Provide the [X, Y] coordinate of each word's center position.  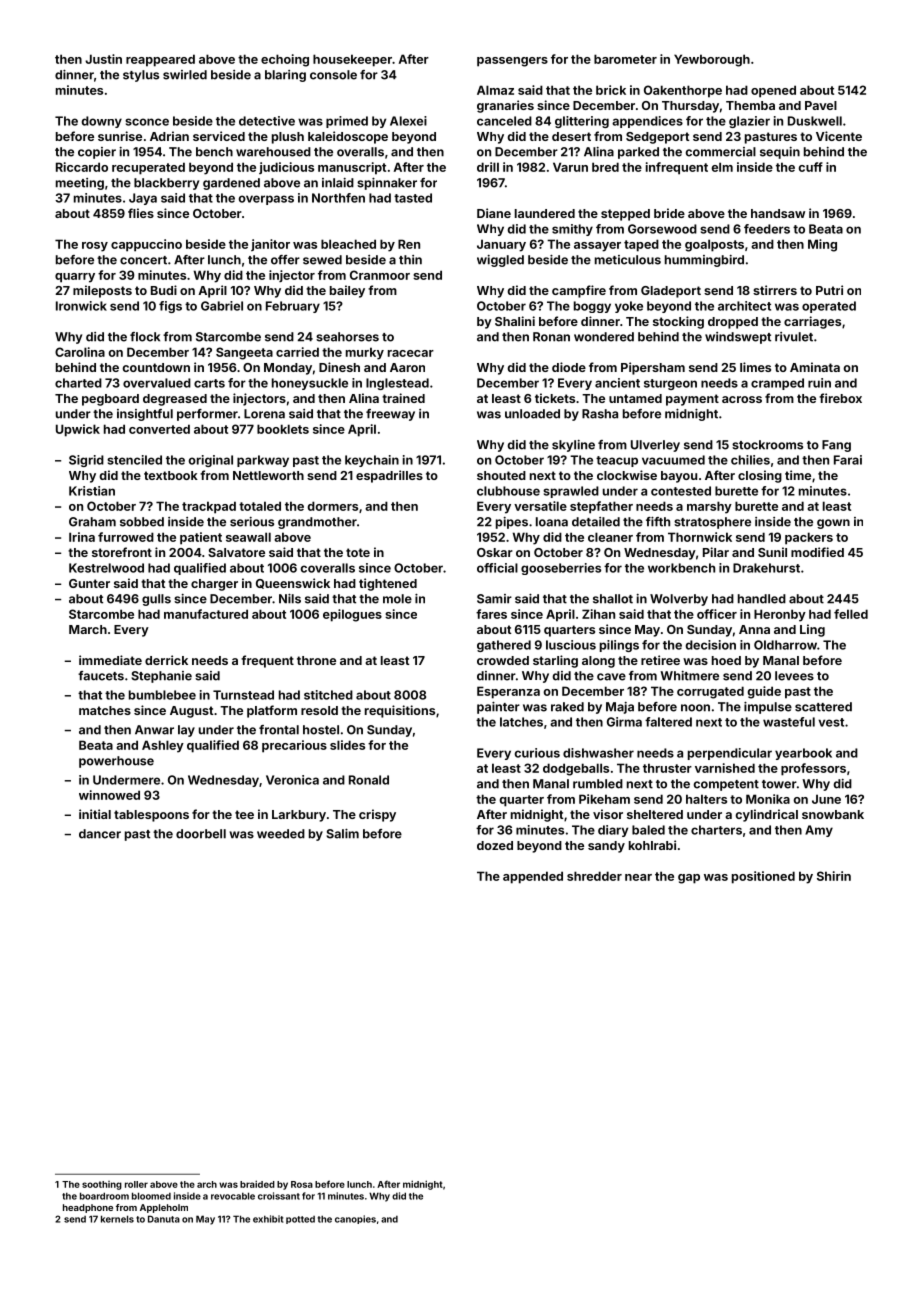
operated [829, 307]
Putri [829, 290]
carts [209, 383]
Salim [342, 834]
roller [136, 1184]
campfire [579, 291]
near [638, 877]
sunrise [120, 136]
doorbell [201, 834]
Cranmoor [380, 275]
